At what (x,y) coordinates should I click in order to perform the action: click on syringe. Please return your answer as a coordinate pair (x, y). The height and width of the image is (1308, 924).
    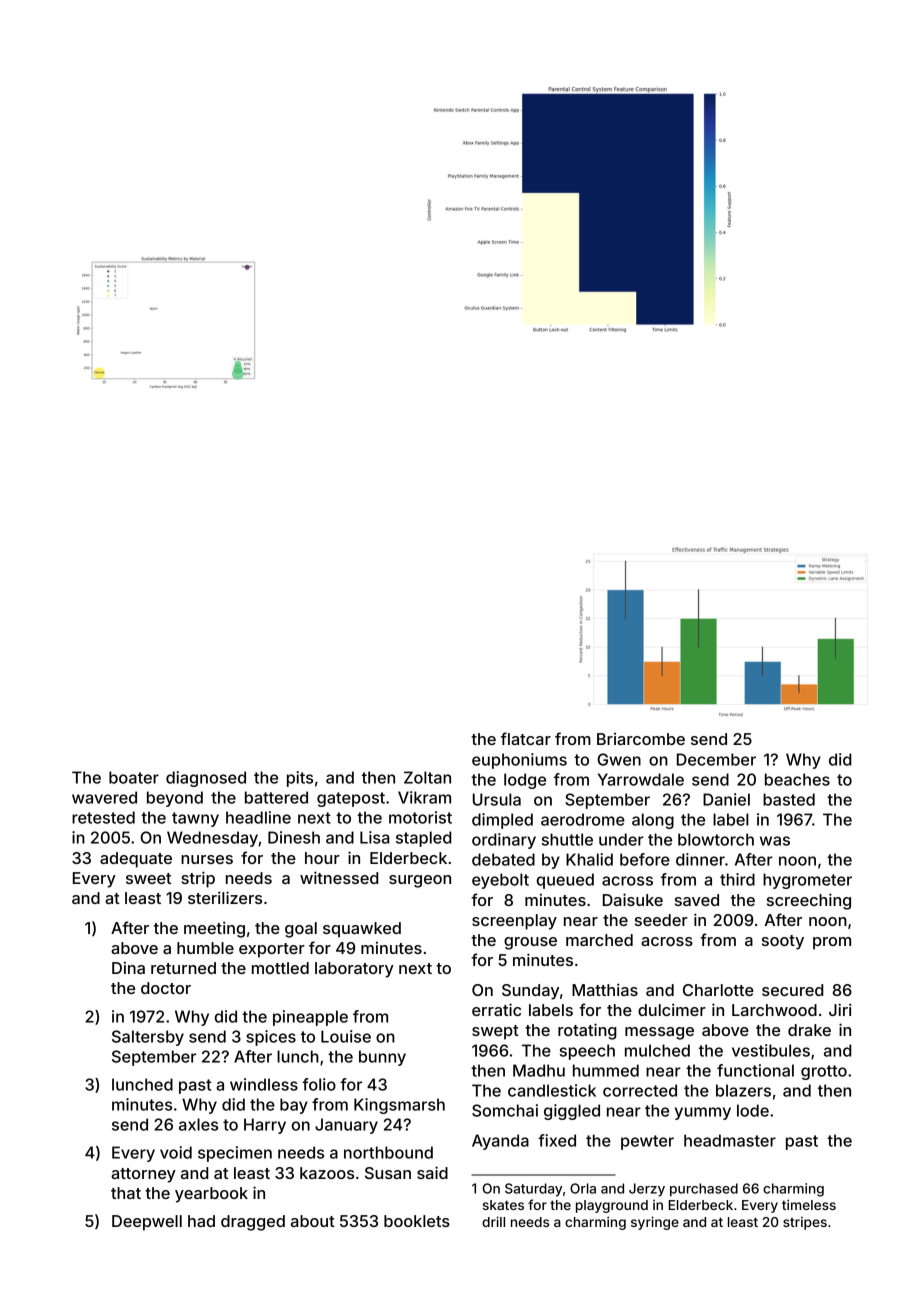
    Looking at the image, I should click on (655, 1223).
